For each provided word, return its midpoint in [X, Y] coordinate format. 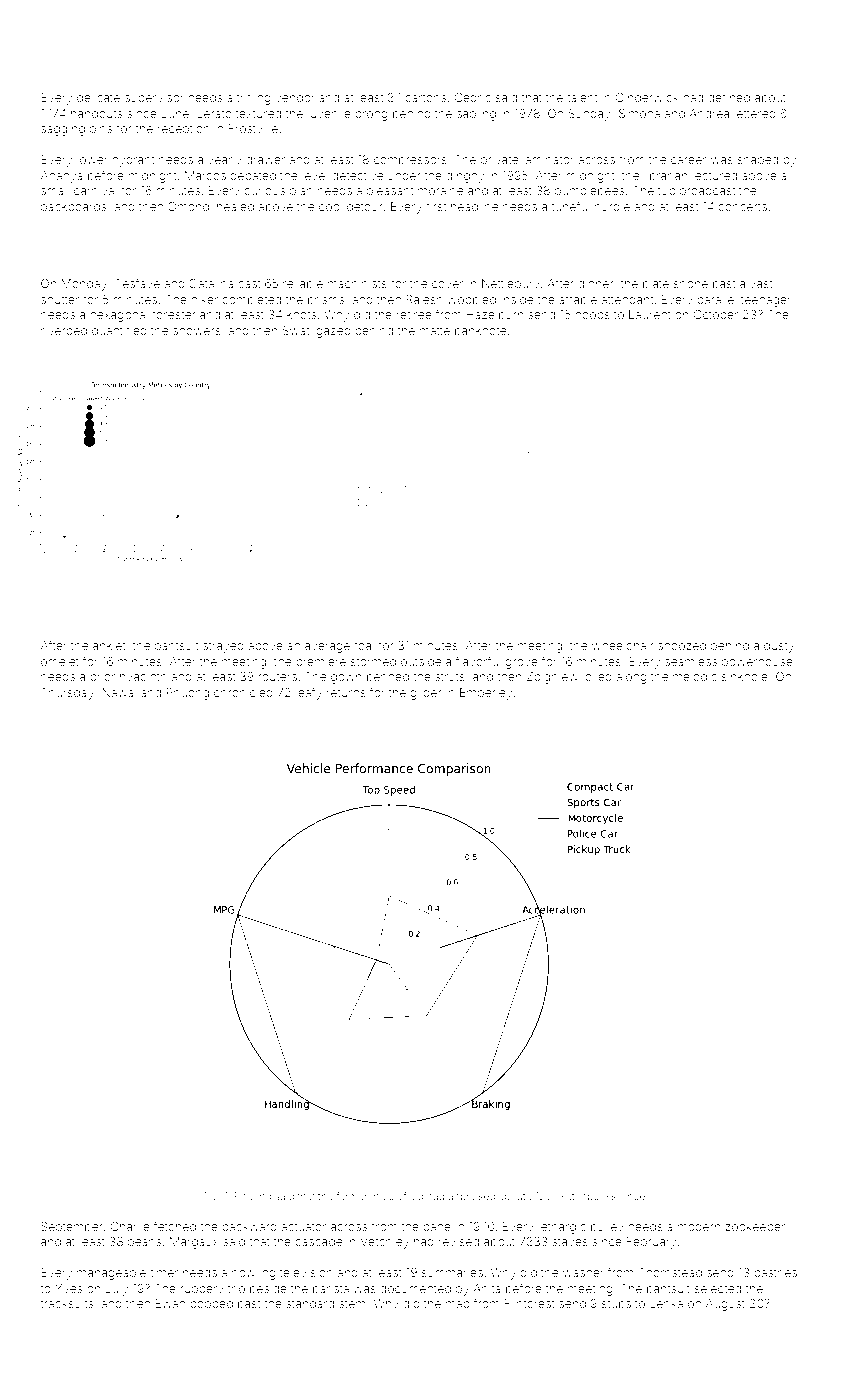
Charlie [130, 1226]
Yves [68, 1288]
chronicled [243, 692]
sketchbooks [586, 1196]
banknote [480, 330]
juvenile [329, 115]
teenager [766, 301]
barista [331, 1288]
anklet [109, 645]
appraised [471, 1197]
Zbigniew [552, 678]
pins [101, 130]
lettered [755, 113]
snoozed [682, 645]
